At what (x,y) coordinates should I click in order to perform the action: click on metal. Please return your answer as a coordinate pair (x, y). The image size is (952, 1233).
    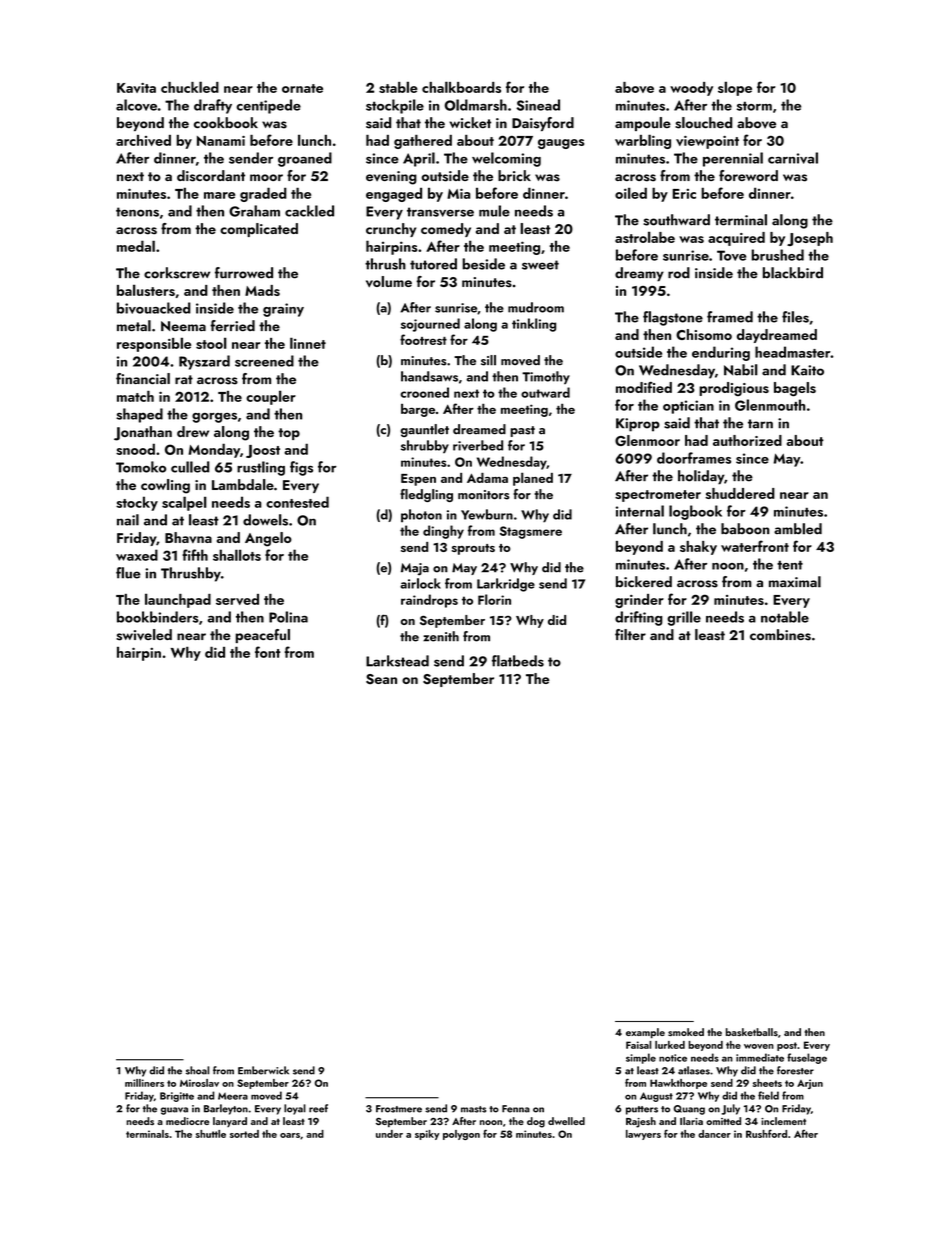
    Looking at the image, I should click on (134, 326).
